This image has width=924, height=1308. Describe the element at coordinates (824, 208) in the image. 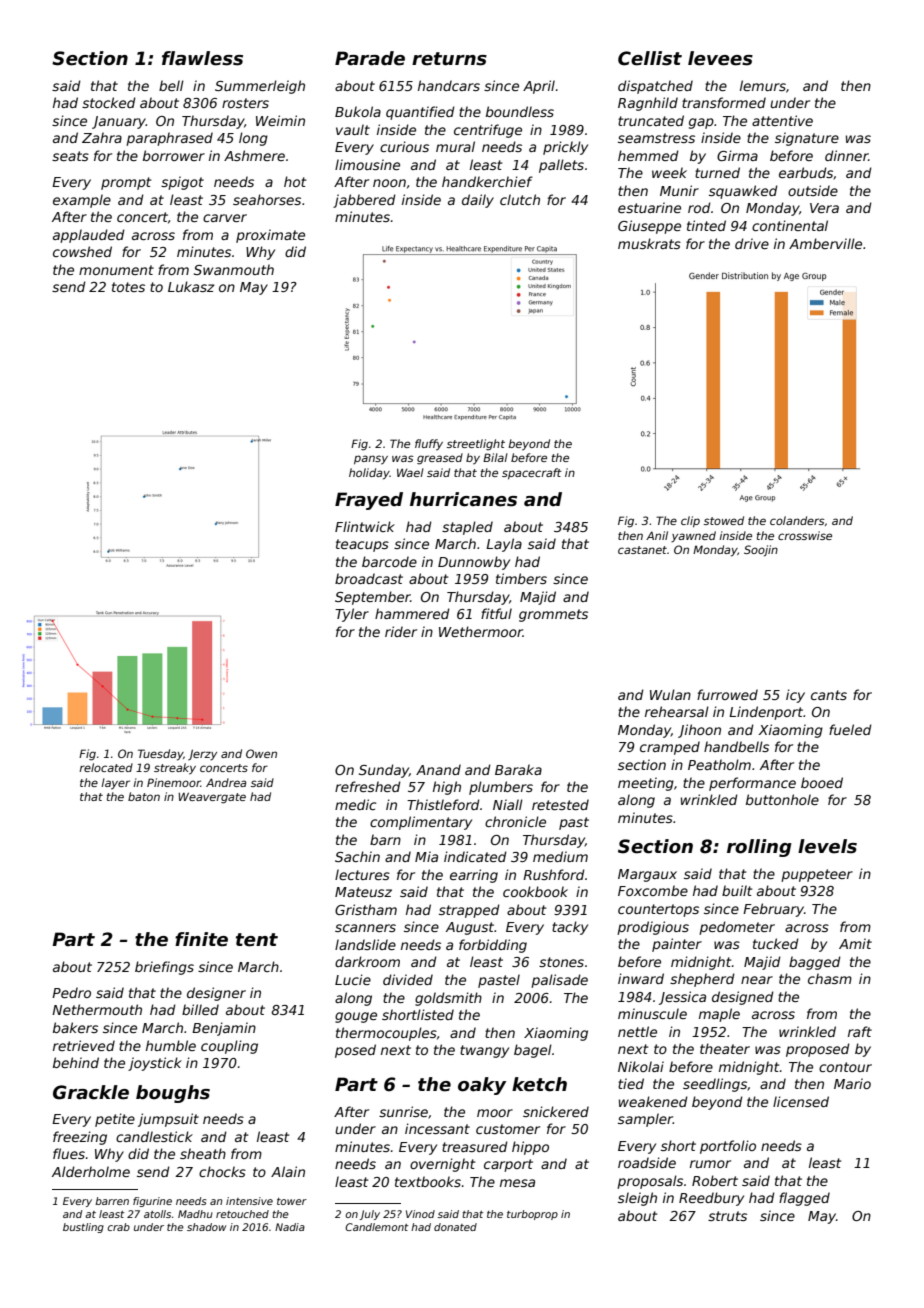

I see `Vera` at that location.
